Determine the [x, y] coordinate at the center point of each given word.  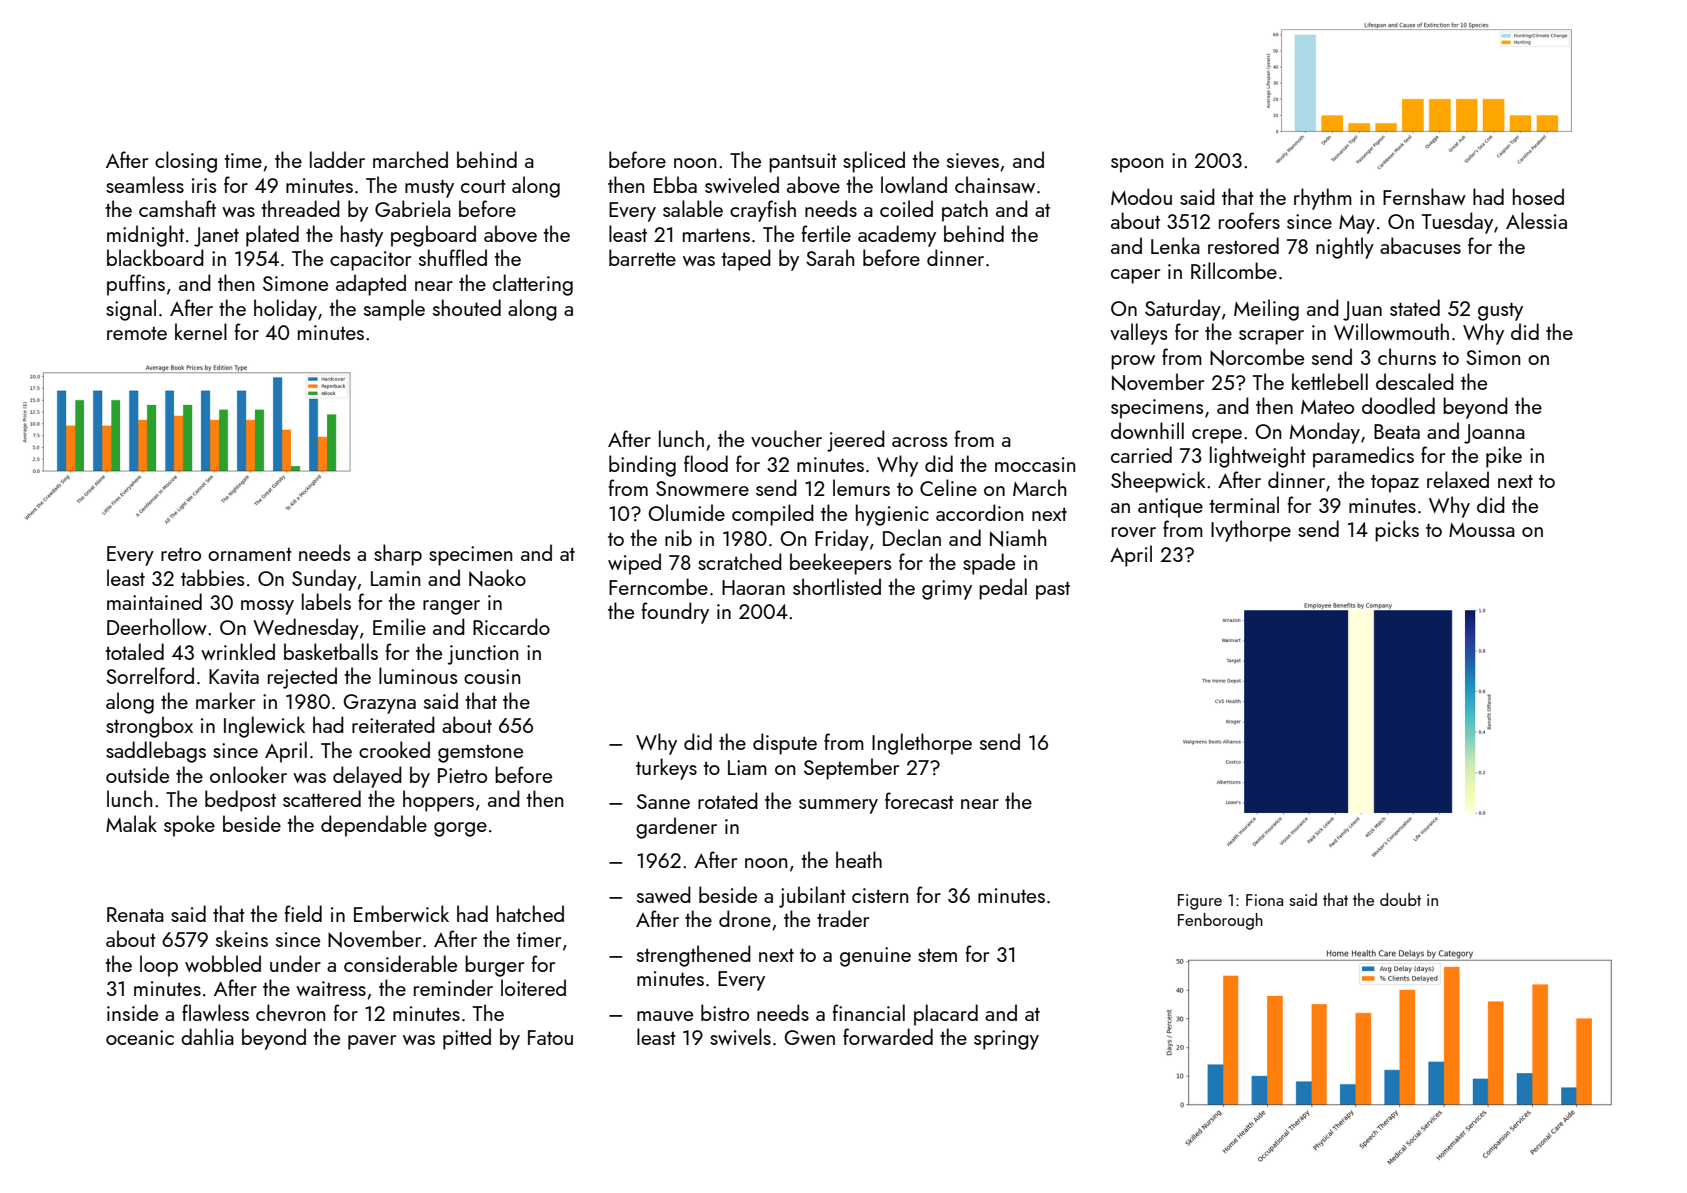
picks [1397, 531]
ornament [250, 554]
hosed [1538, 196]
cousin [492, 676]
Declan [912, 537]
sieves [973, 160]
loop [159, 966]
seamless [145, 184]
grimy [947, 590]
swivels [740, 1036]
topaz [1395, 483]
